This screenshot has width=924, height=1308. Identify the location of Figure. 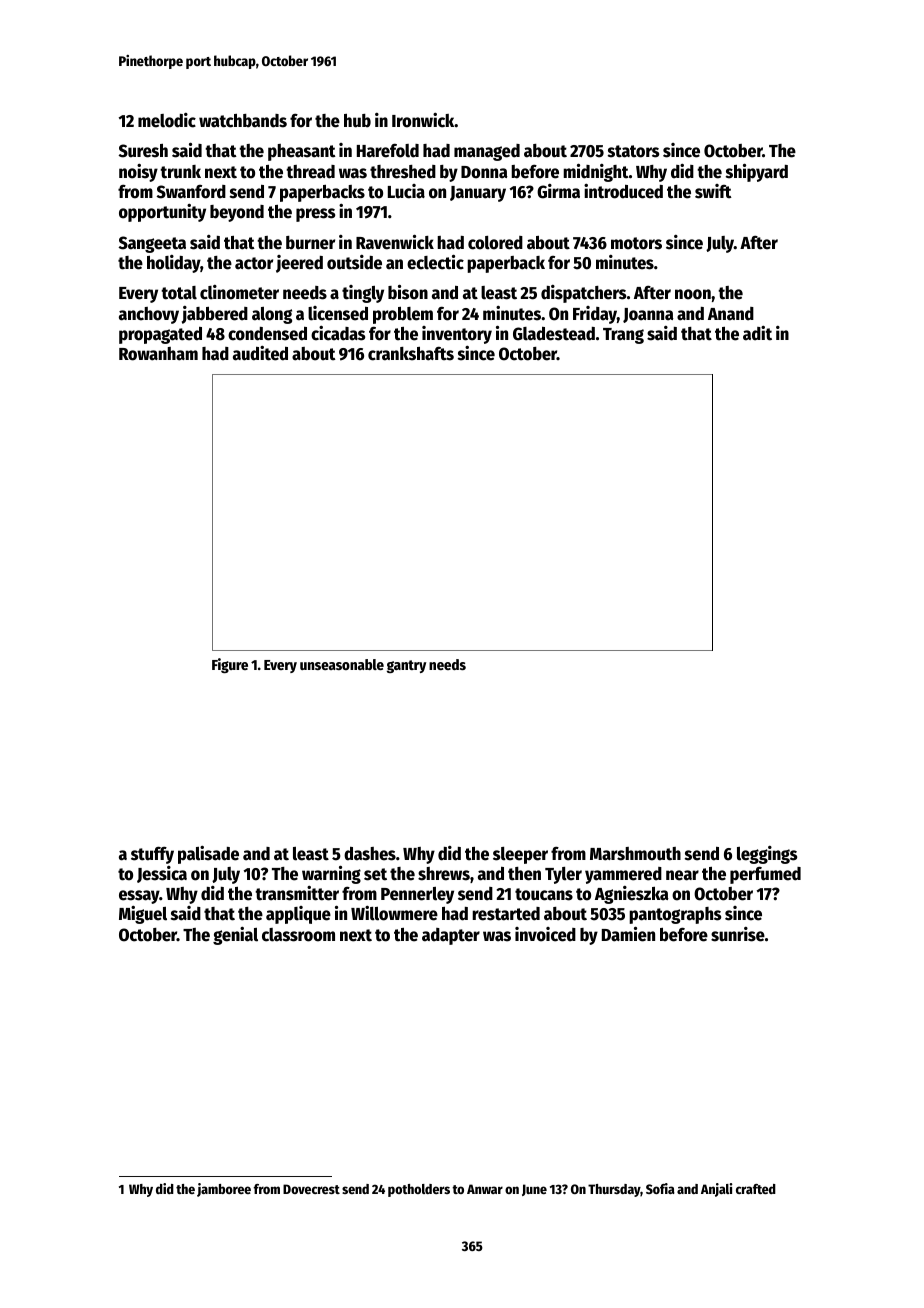
(230, 665).
